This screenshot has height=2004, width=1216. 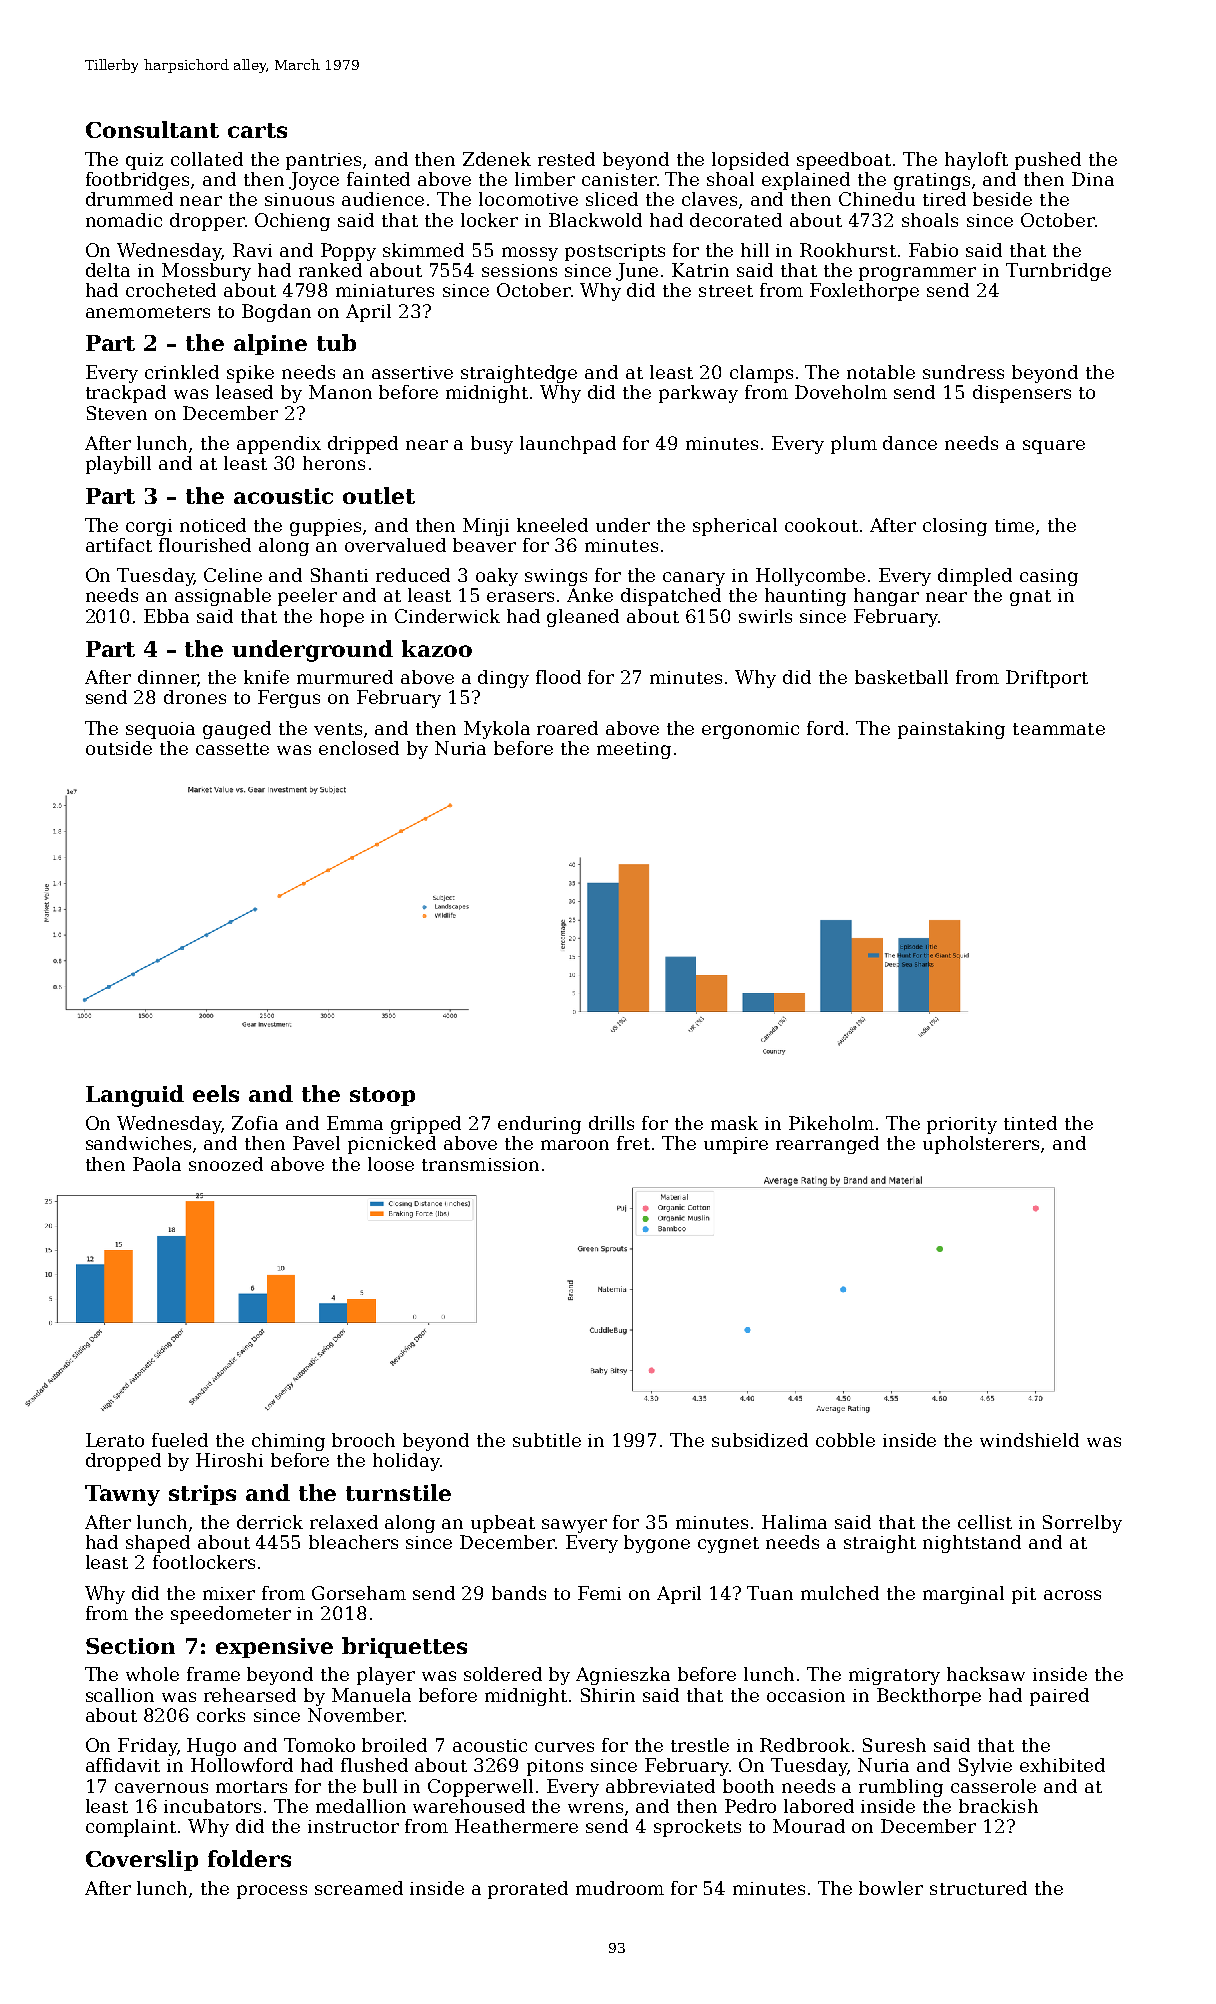 What do you see at coordinates (951, 730) in the screenshot?
I see `painstaking` at bounding box center [951, 730].
